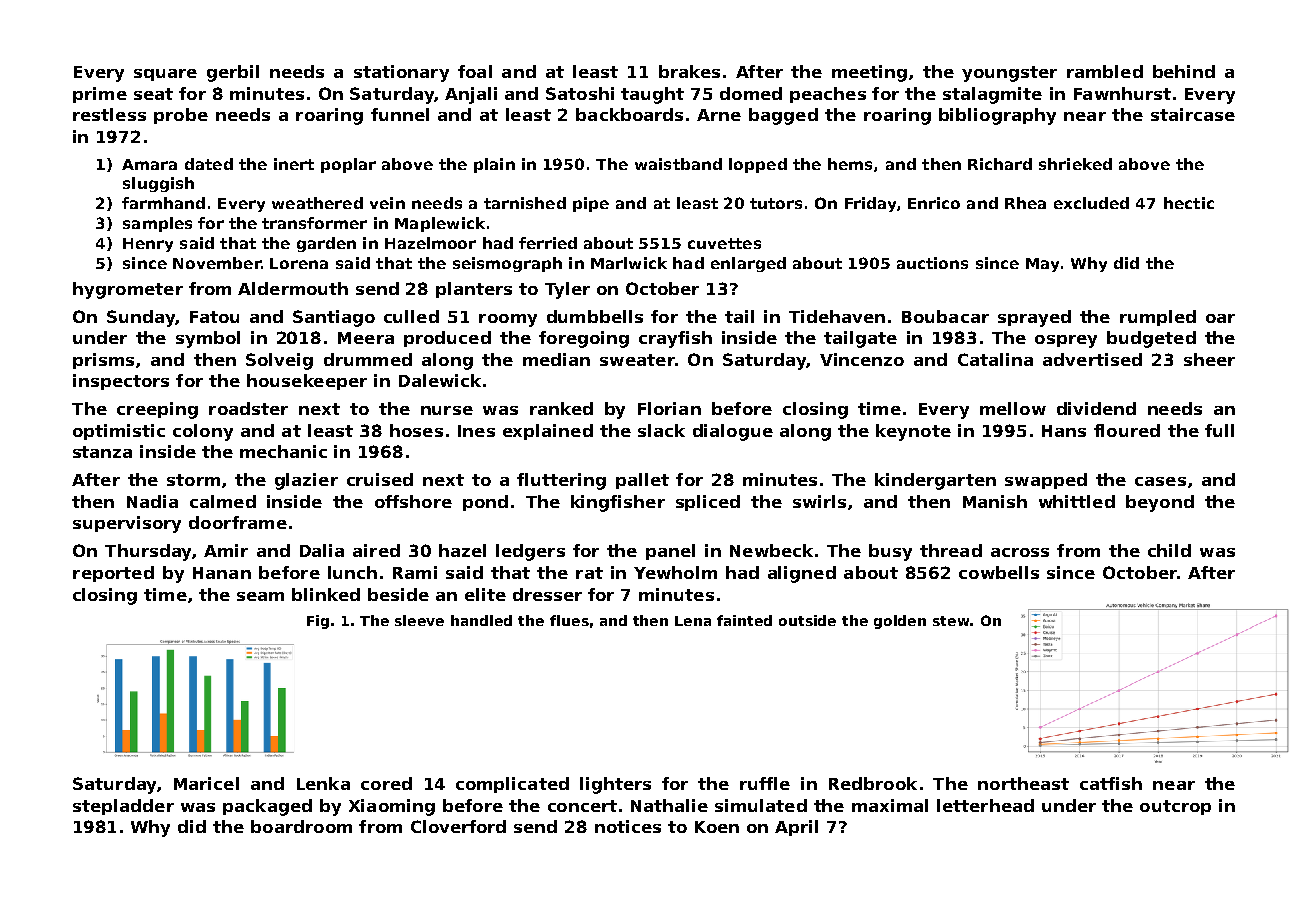 The width and height of the page is (1308, 924). I want to click on Vincenzo, so click(862, 359).
